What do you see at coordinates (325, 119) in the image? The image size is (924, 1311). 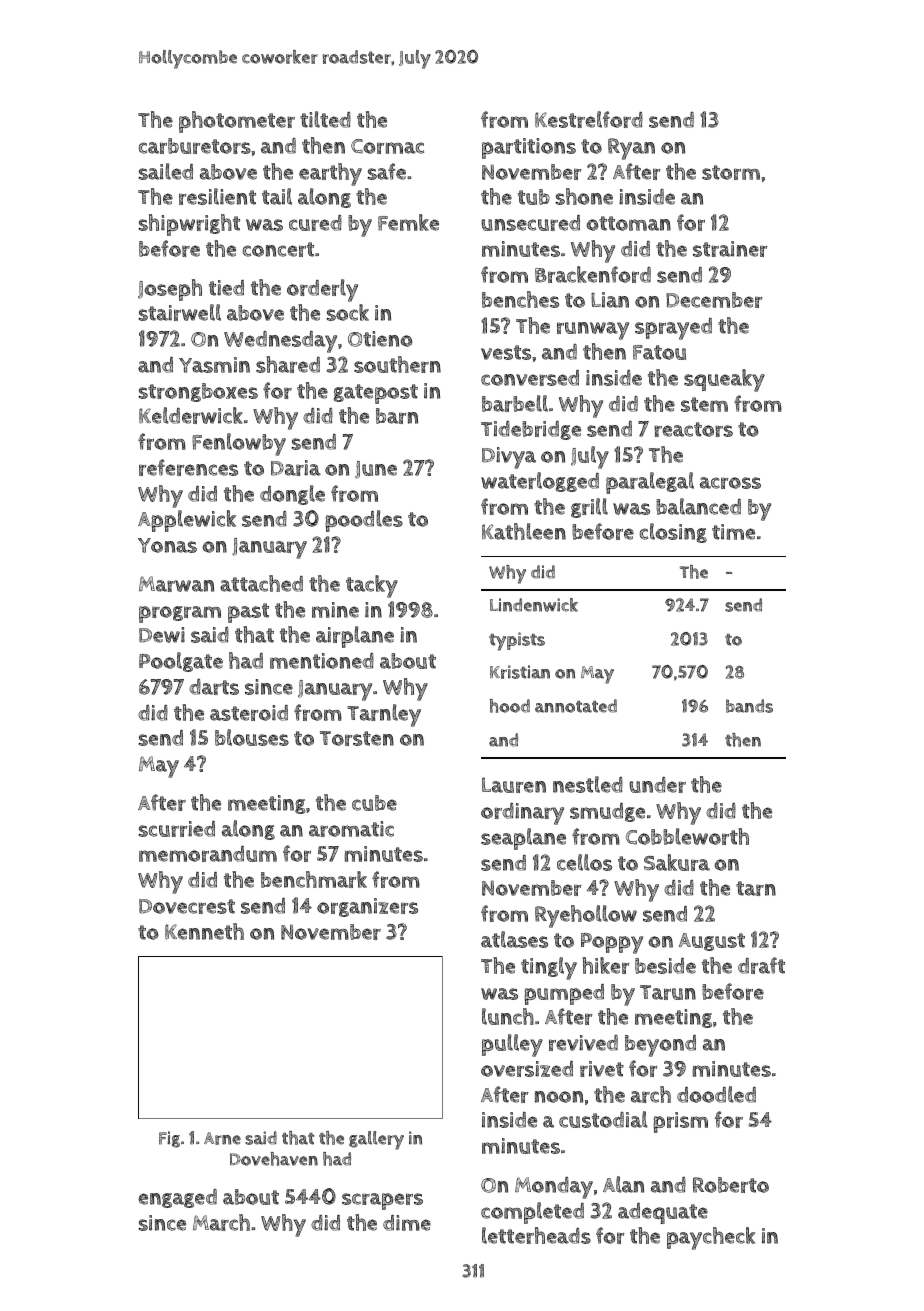 I see `tilted` at bounding box center [325, 119].
